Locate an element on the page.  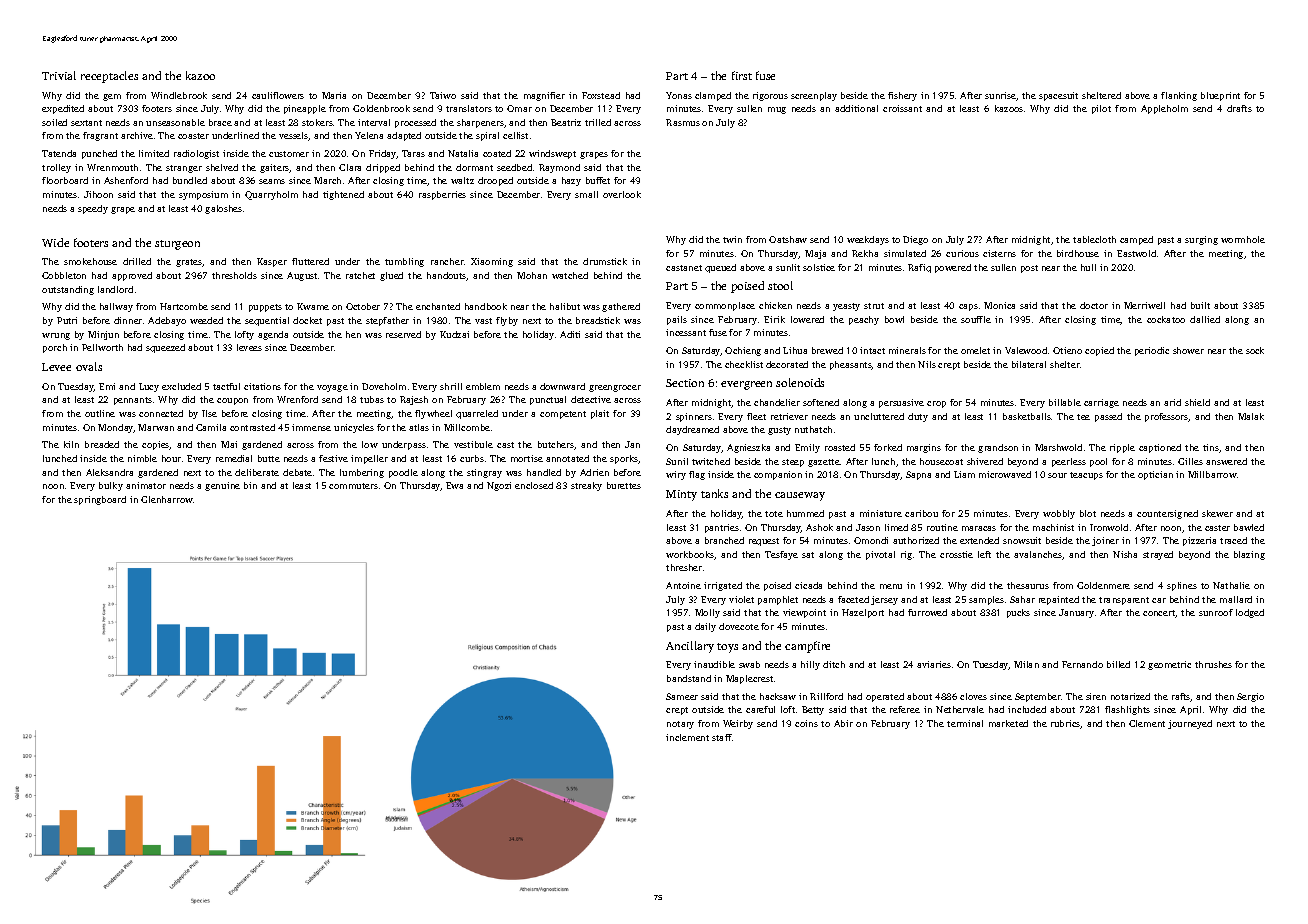
cockatoo is located at coordinates (1166, 319).
